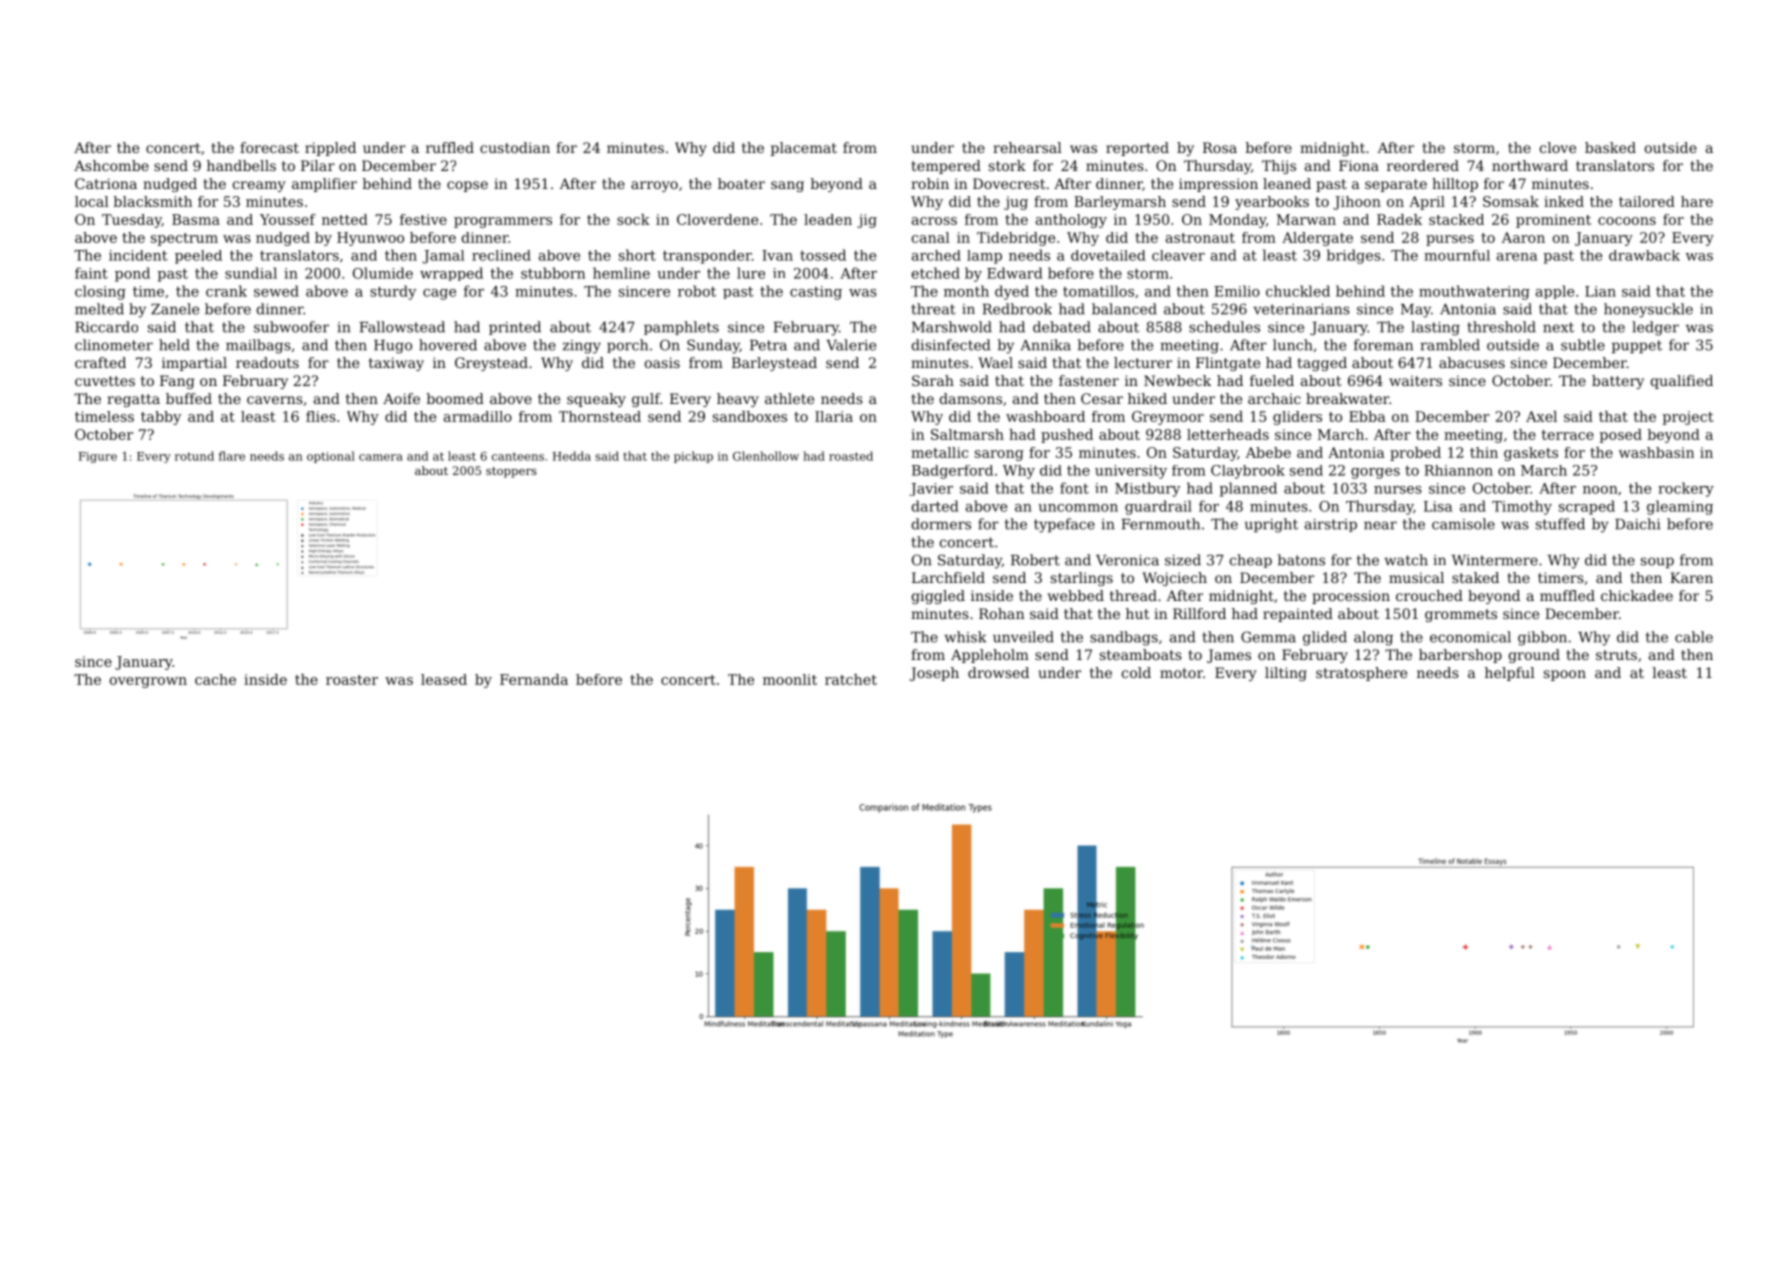 The width and height of the image is (1788, 1264). I want to click on cache, so click(215, 679).
